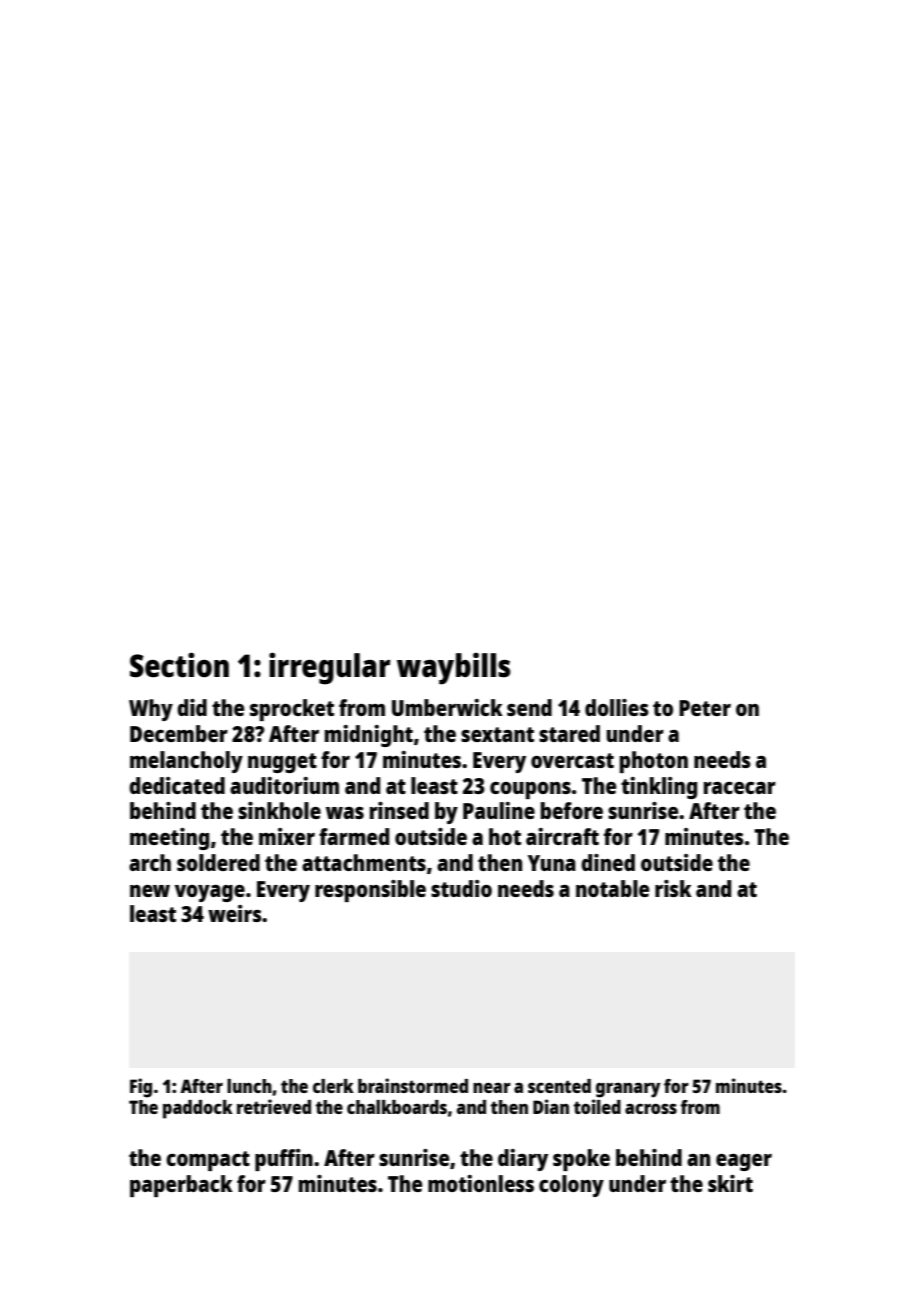 This page has width=924, height=1311. Describe the element at coordinates (454, 669) in the page. I see `waybills` at that location.
